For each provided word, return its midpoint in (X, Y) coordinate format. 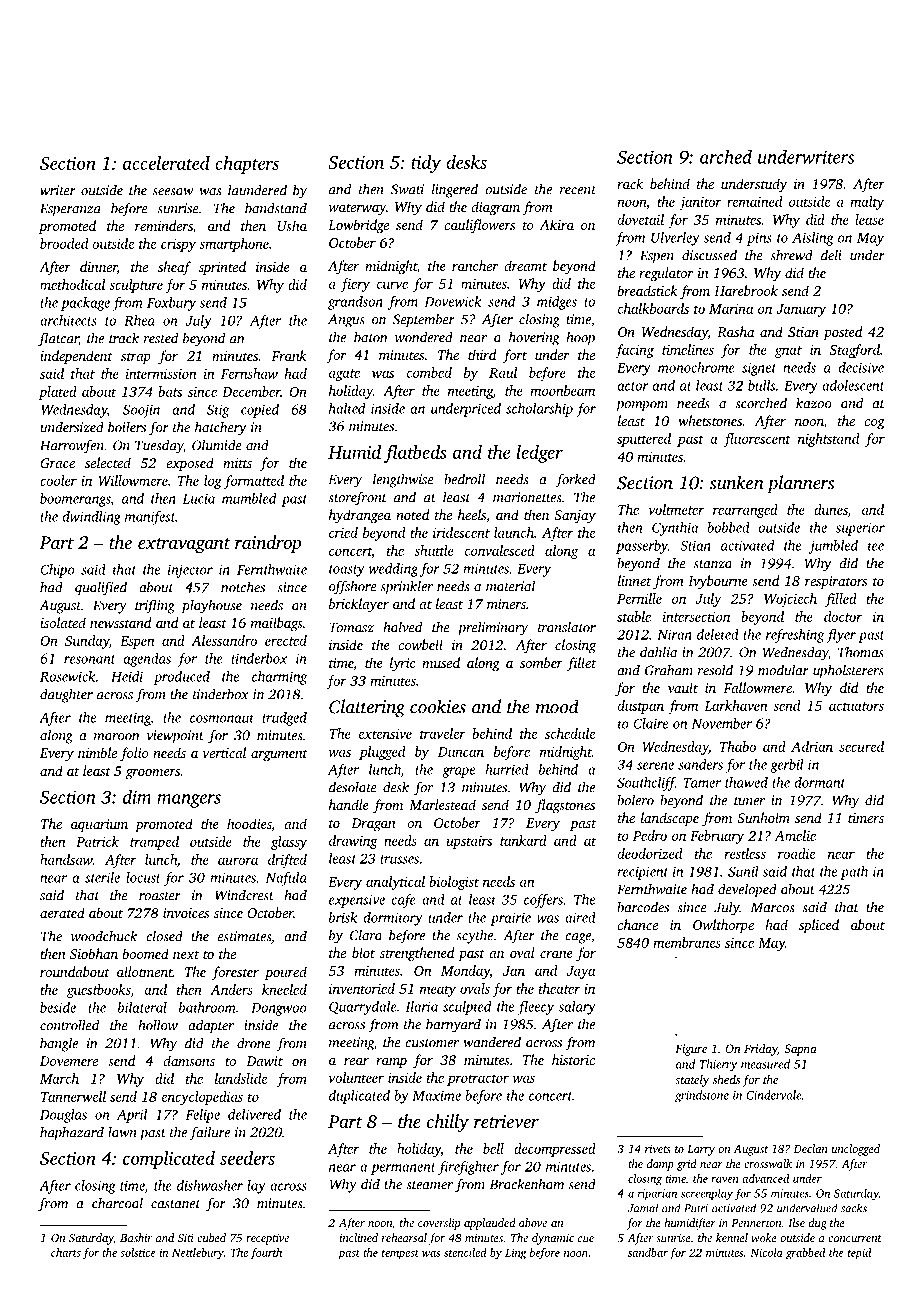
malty (867, 203)
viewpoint (175, 737)
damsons (189, 1060)
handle (348, 804)
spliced (819, 926)
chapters (247, 165)
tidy (426, 164)
